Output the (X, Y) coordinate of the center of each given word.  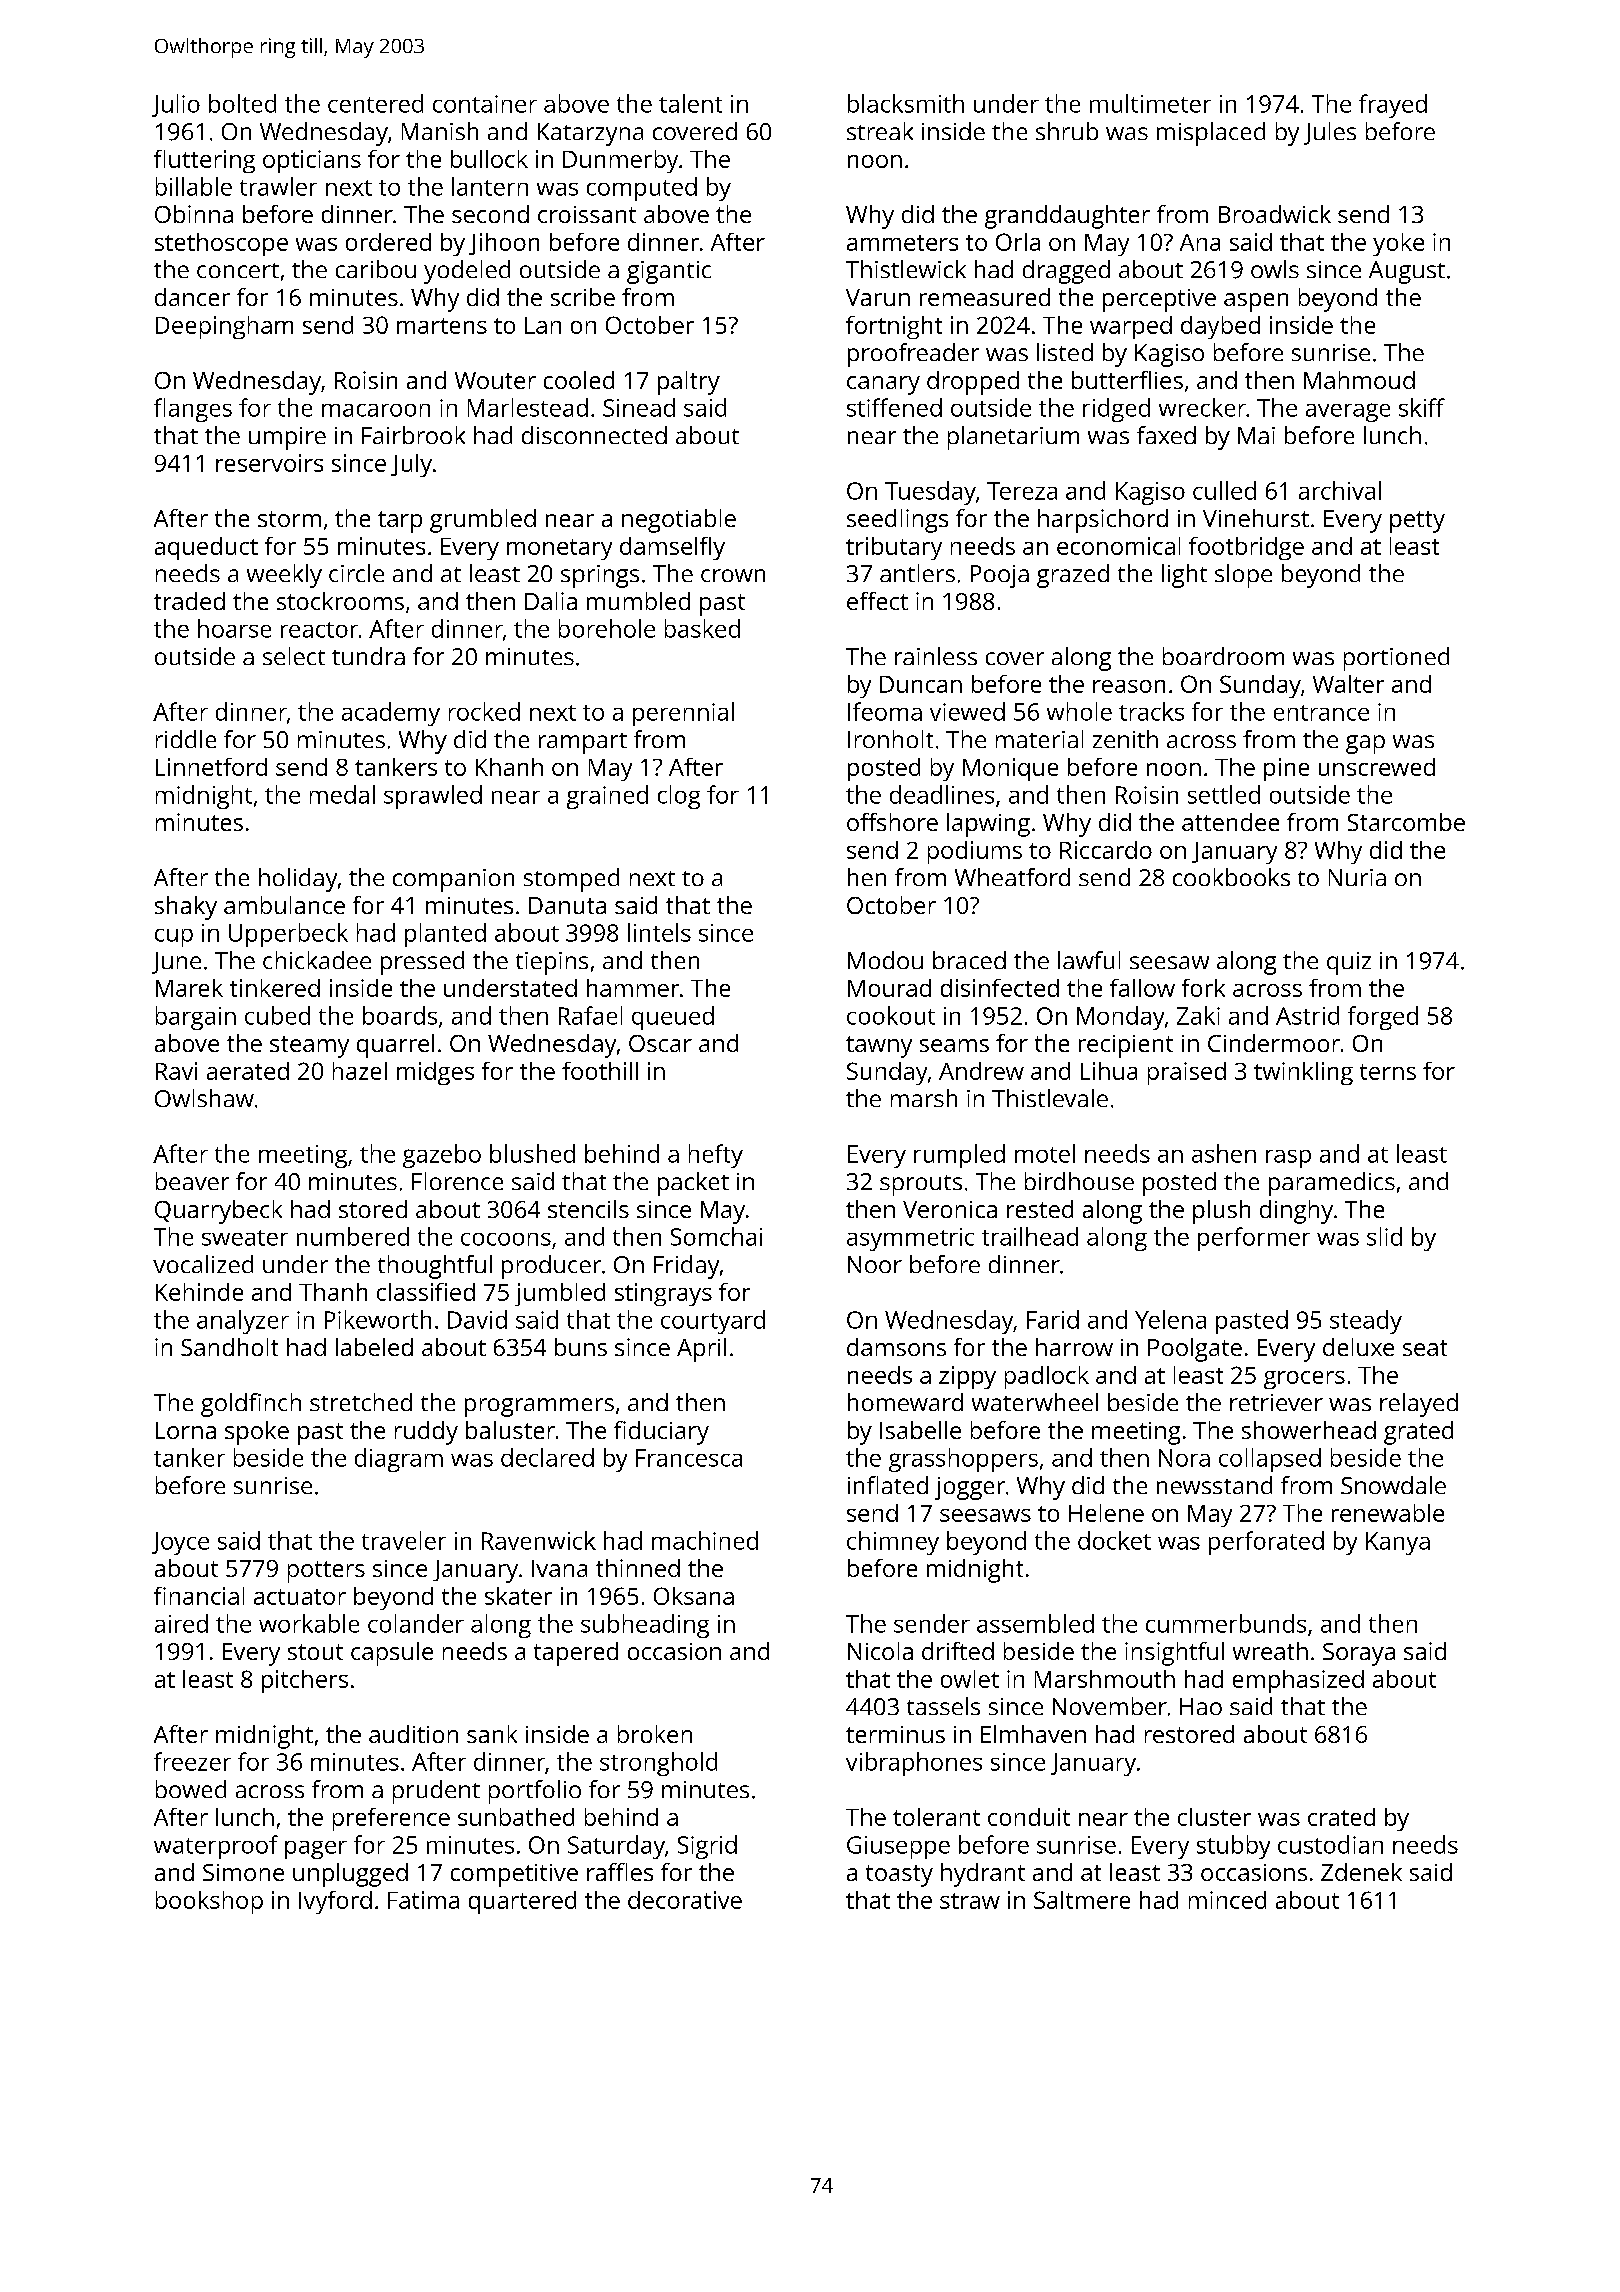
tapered (576, 1654)
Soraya (1359, 1654)
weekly (284, 576)
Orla (1018, 242)
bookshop (209, 1902)
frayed (1393, 106)
